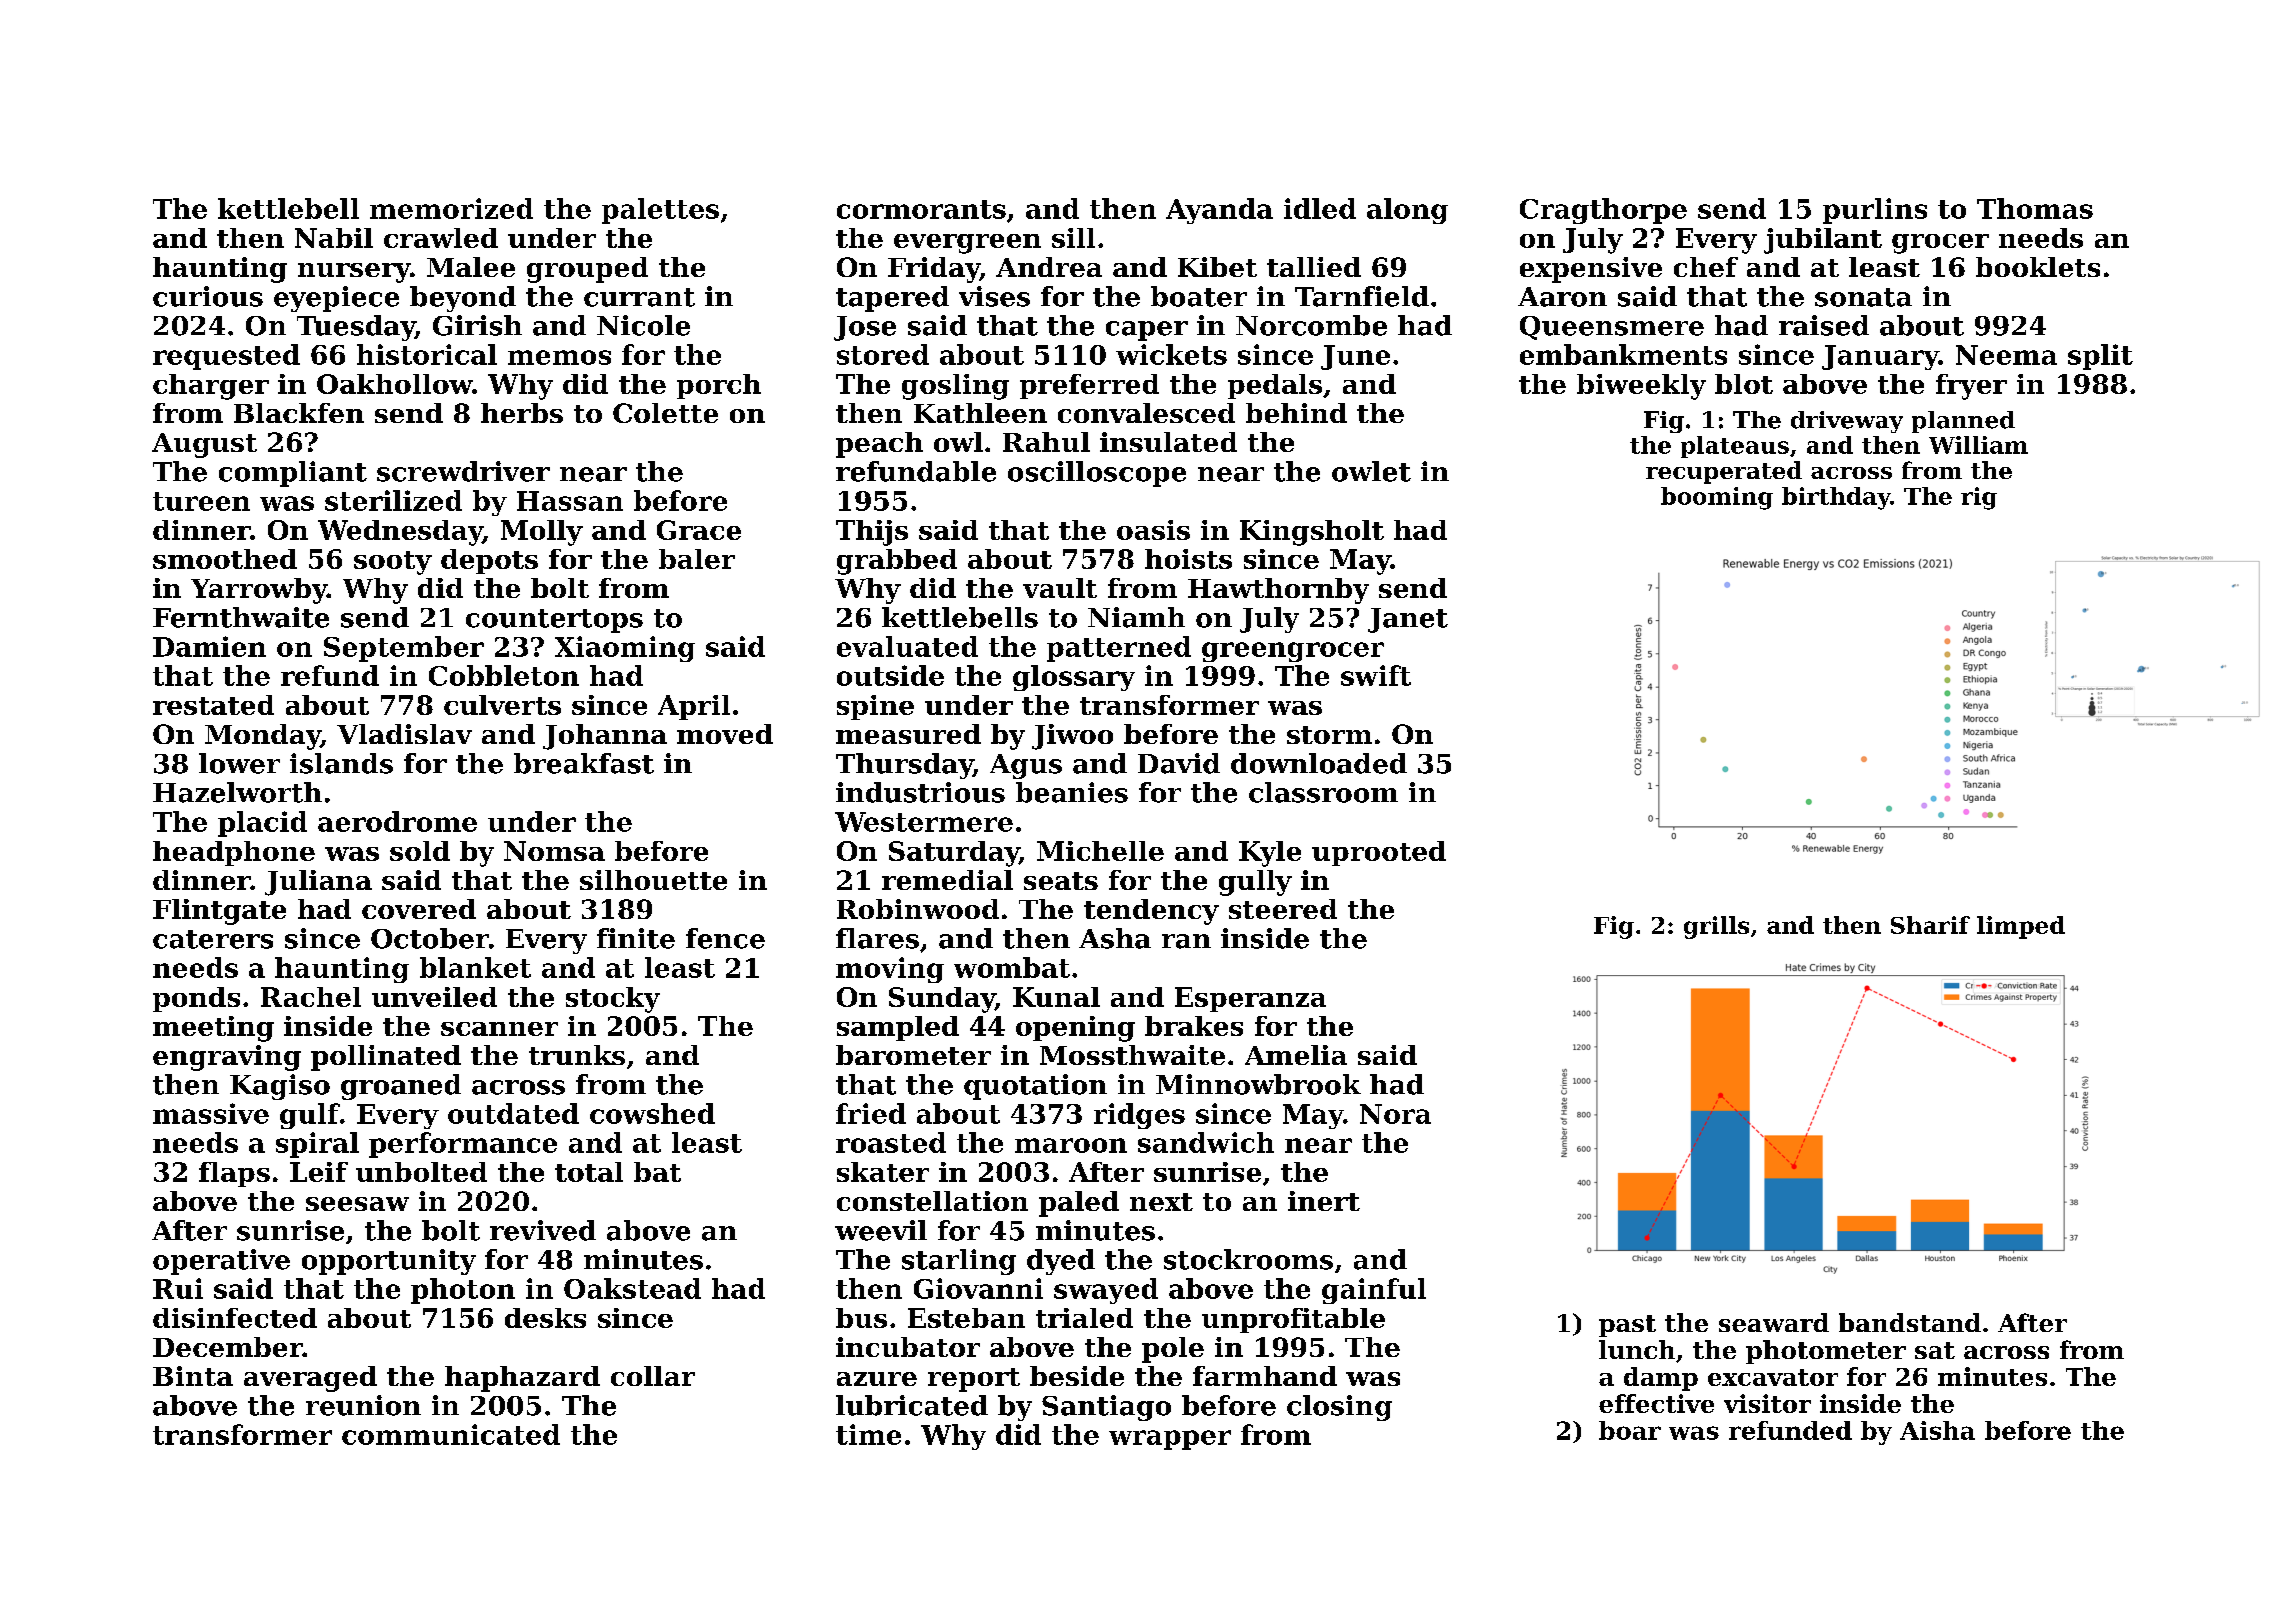 This screenshot has height=1620, width=2292. I want to click on closing, so click(1339, 1408).
